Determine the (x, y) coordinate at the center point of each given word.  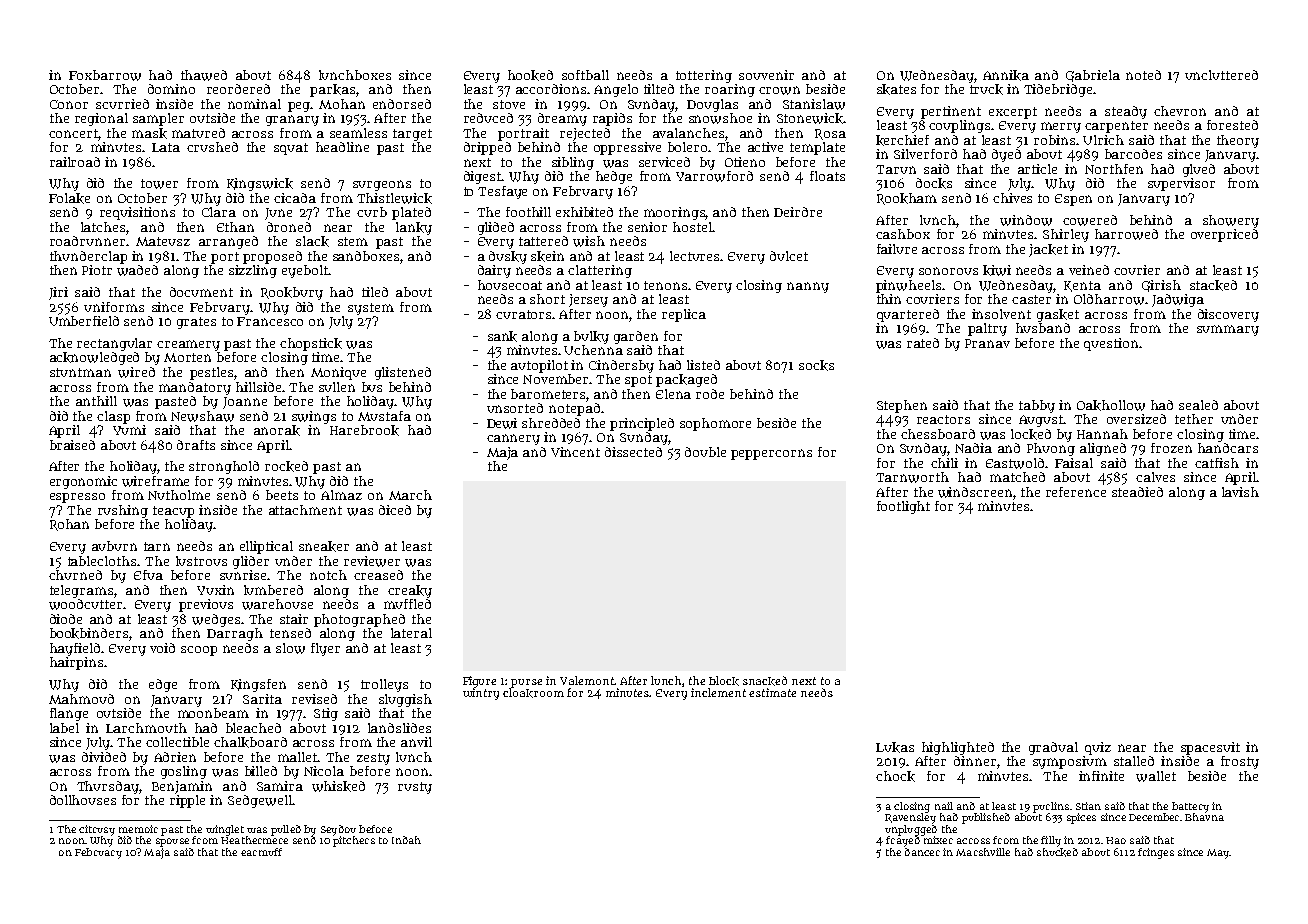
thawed (204, 75)
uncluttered (1221, 75)
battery (1190, 807)
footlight (903, 507)
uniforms (114, 307)
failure (897, 249)
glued (1199, 170)
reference (1076, 492)
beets (282, 495)
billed (261, 771)
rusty (415, 788)
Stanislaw (814, 104)
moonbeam (213, 713)
